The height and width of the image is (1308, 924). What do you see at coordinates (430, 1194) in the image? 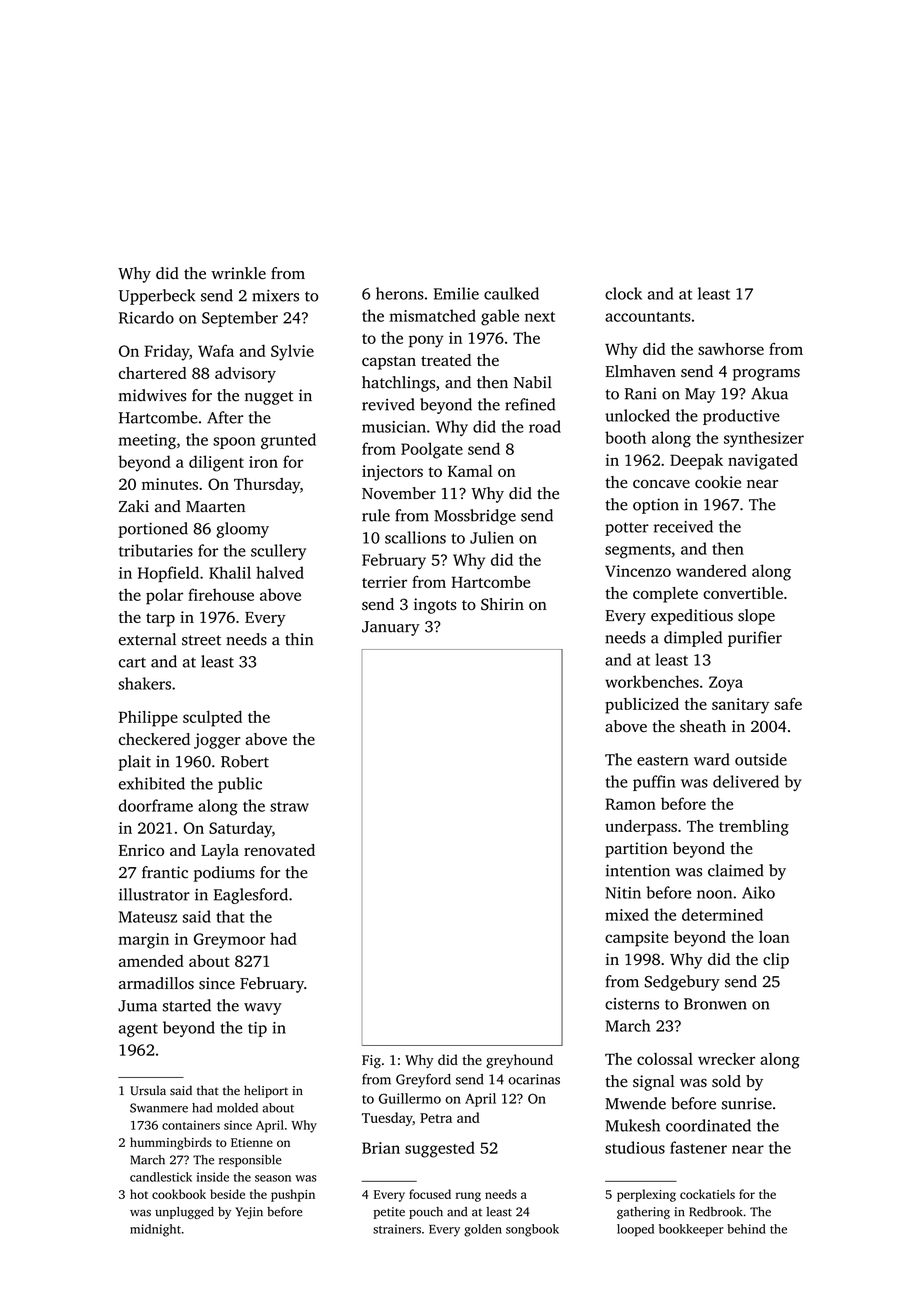
I see `focused` at bounding box center [430, 1194].
